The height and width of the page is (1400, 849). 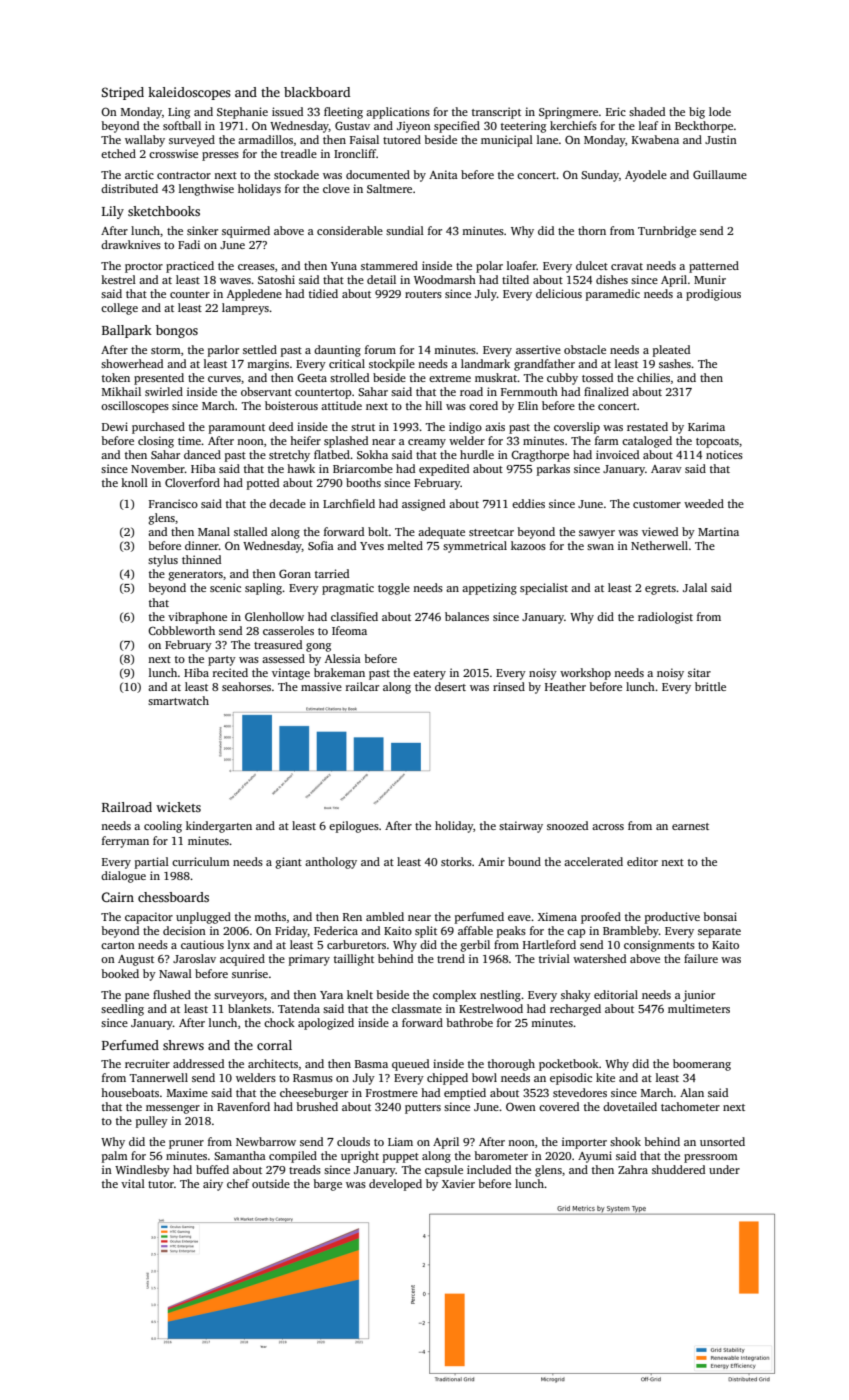 What do you see at coordinates (222, 661) in the page?
I see `party` at bounding box center [222, 661].
